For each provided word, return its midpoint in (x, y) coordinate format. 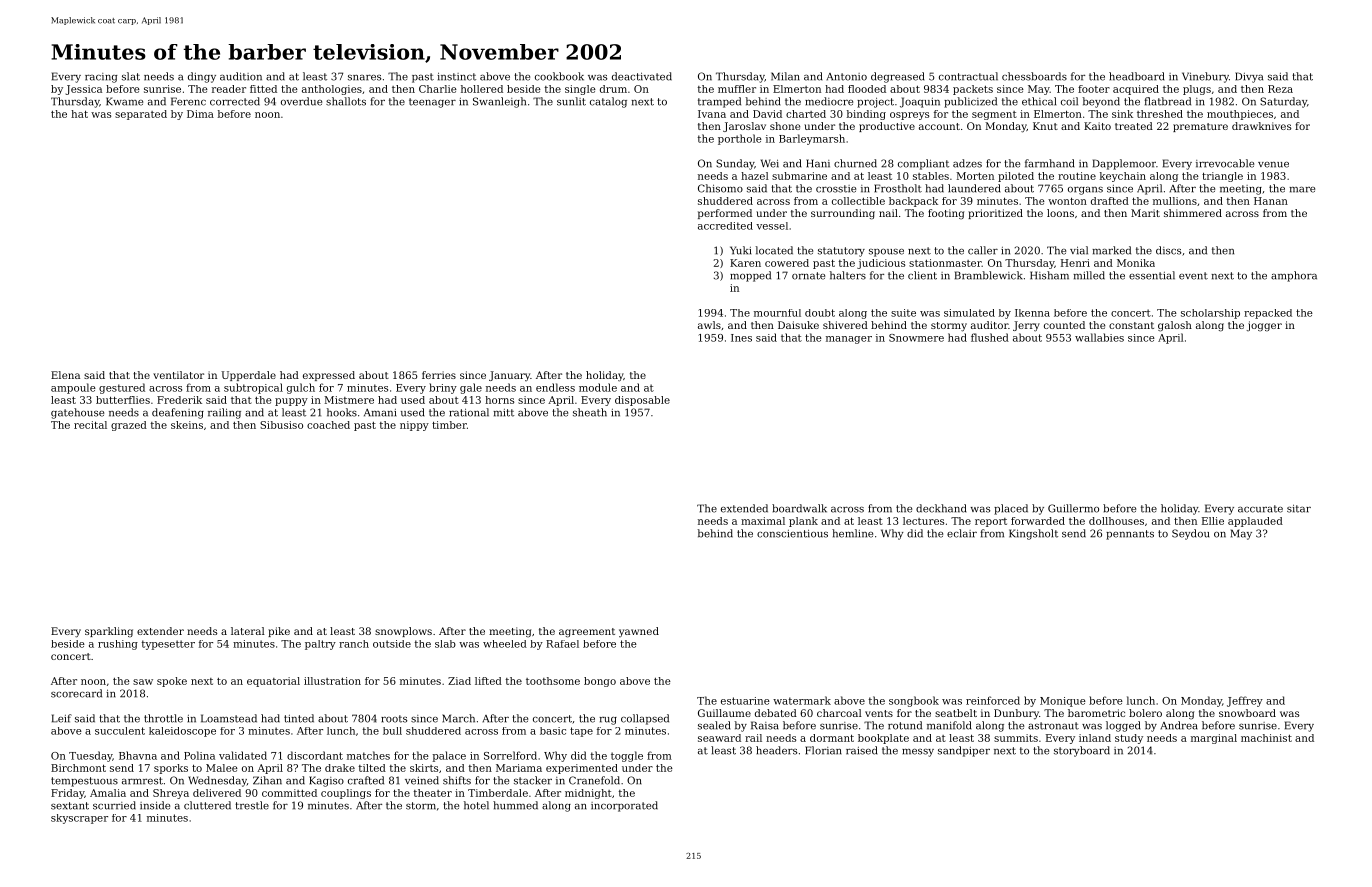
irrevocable (1225, 163)
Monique (1063, 702)
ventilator (178, 375)
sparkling (109, 632)
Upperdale (248, 376)
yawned (639, 632)
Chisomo (720, 188)
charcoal (839, 713)
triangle (1222, 177)
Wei (770, 163)
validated (243, 755)
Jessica (84, 90)
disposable (642, 401)
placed (1011, 509)
